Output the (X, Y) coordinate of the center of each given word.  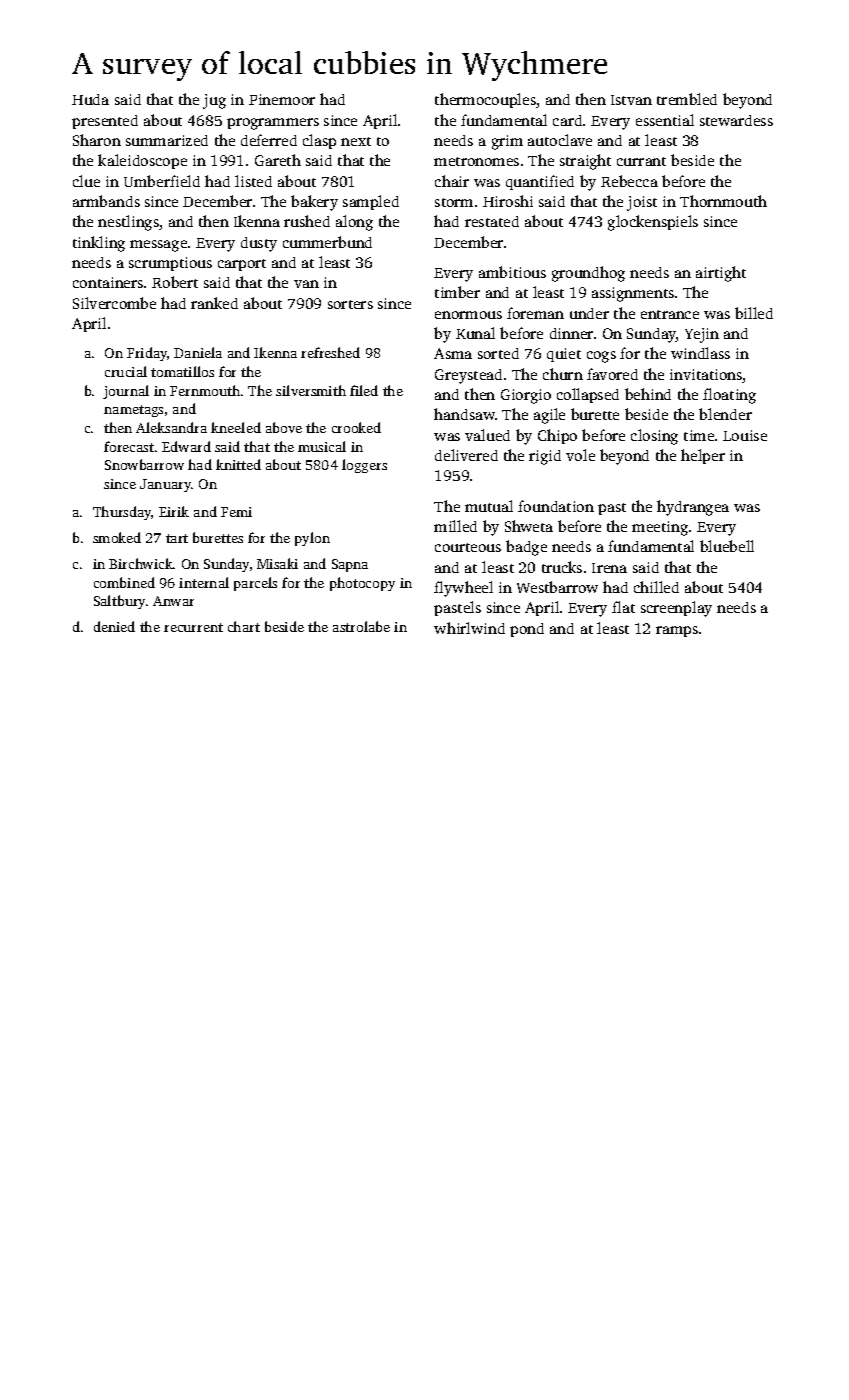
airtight (721, 274)
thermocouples (485, 100)
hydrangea (693, 508)
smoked (117, 537)
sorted (498, 353)
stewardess (736, 120)
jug (214, 101)
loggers (364, 466)
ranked (214, 303)
